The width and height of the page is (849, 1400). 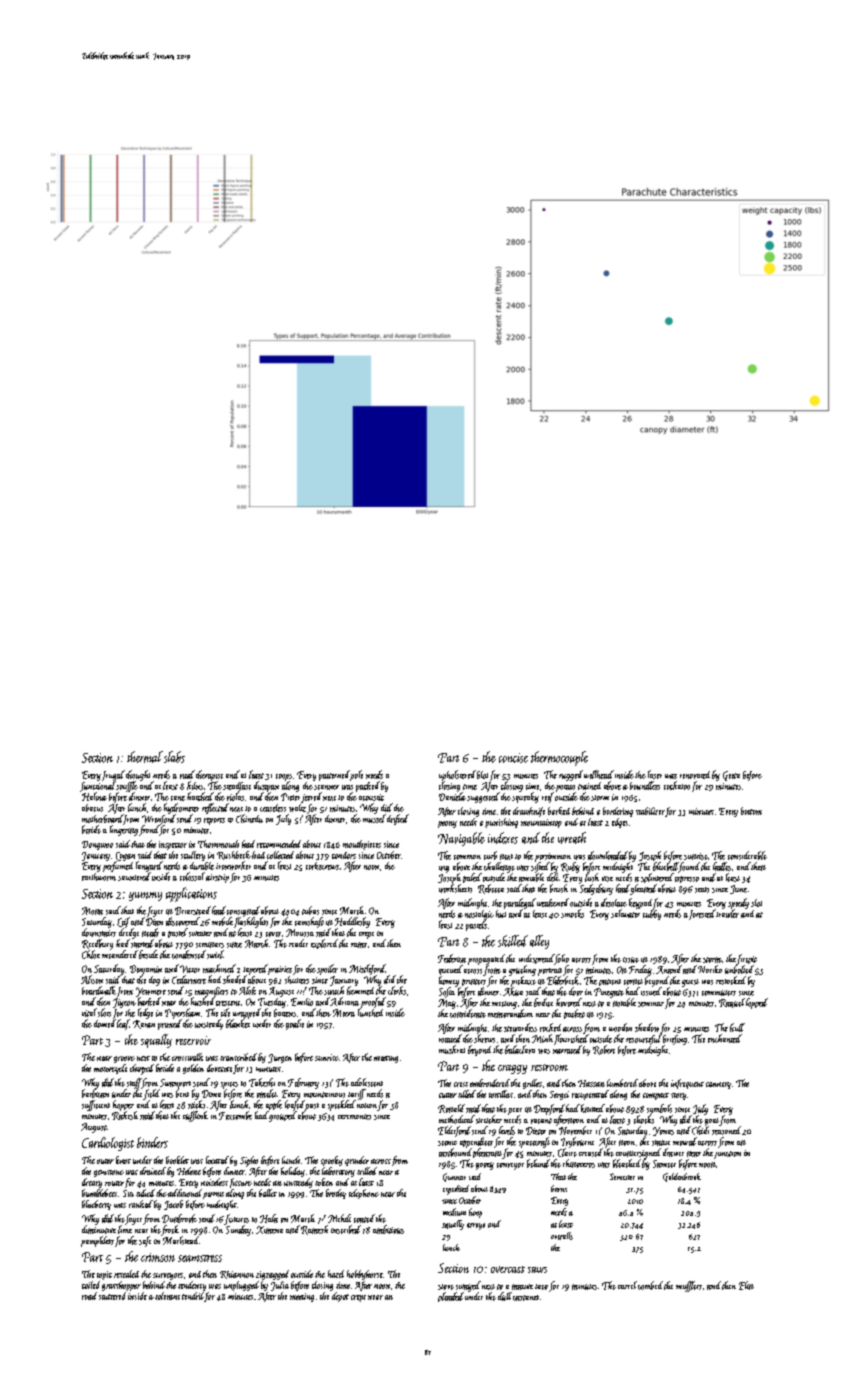 What do you see at coordinates (451, 1297) in the page?
I see `pleaded` at bounding box center [451, 1297].
